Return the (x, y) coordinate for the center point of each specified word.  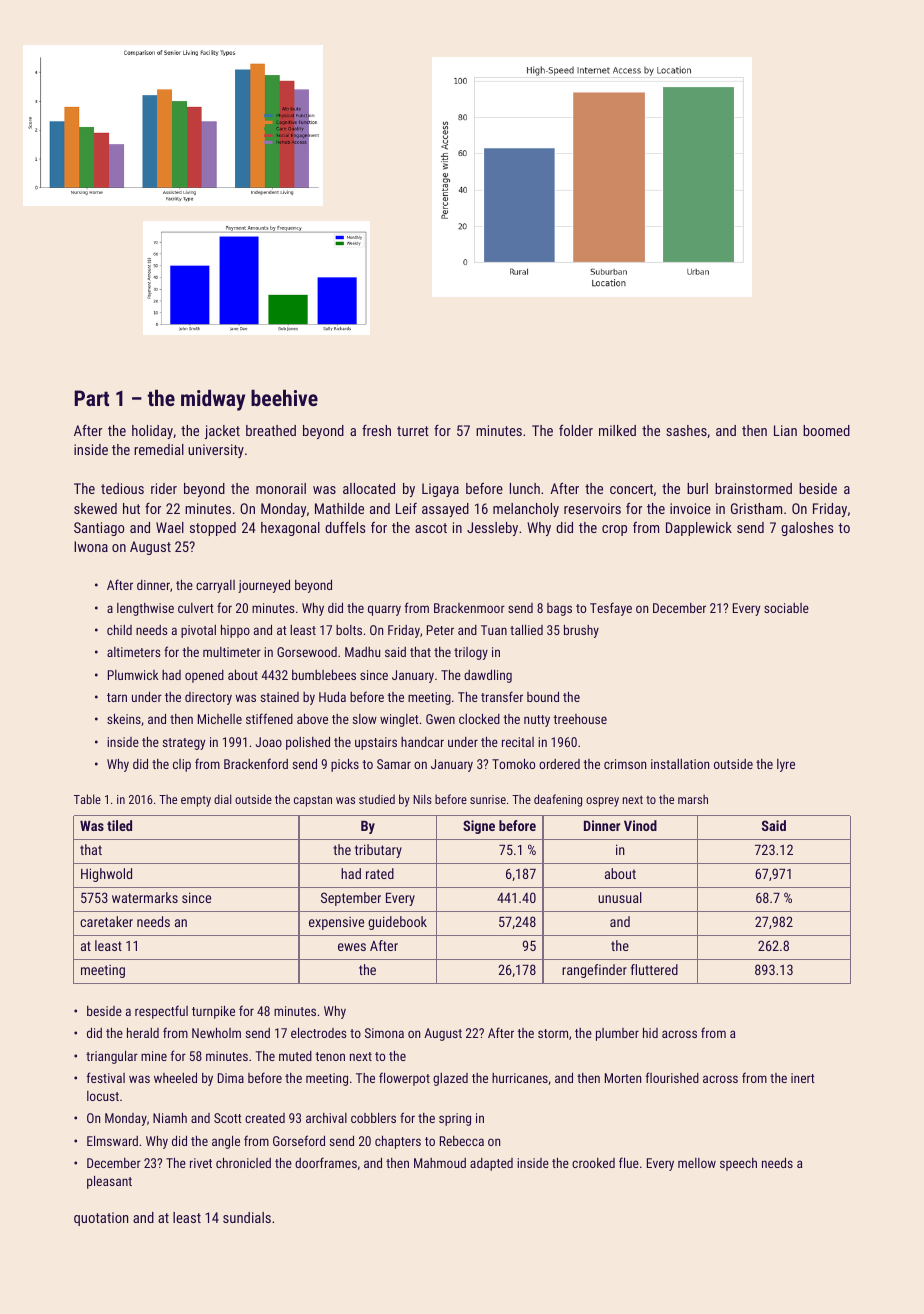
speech (738, 1164)
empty (196, 801)
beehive (284, 397)
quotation (101, 1219)
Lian (785, 430)
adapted (491, 1164)
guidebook (397, 923)
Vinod (640, 825)
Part (91, 398)
